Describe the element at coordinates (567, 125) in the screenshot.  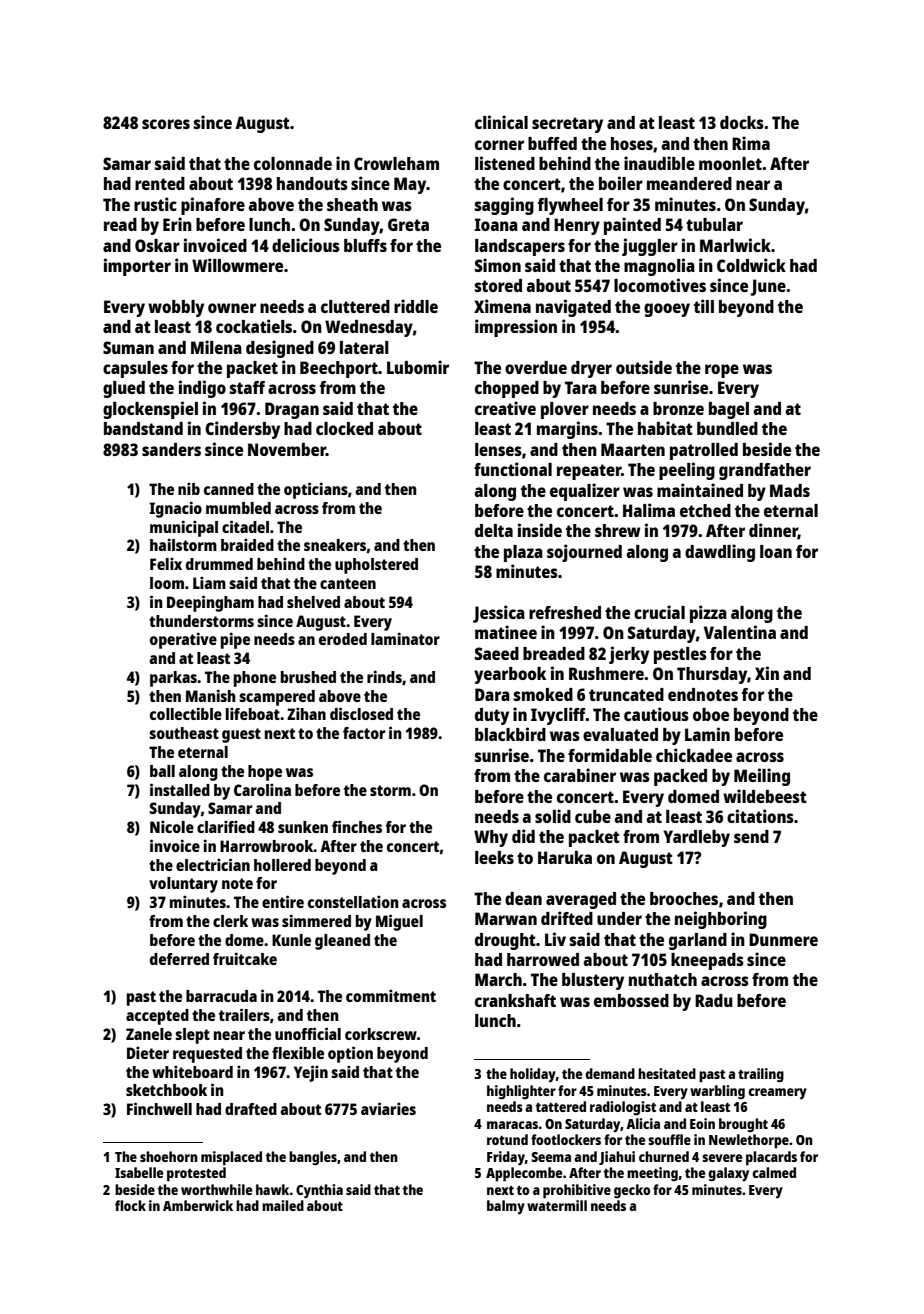
I see `secretary` at that location.
